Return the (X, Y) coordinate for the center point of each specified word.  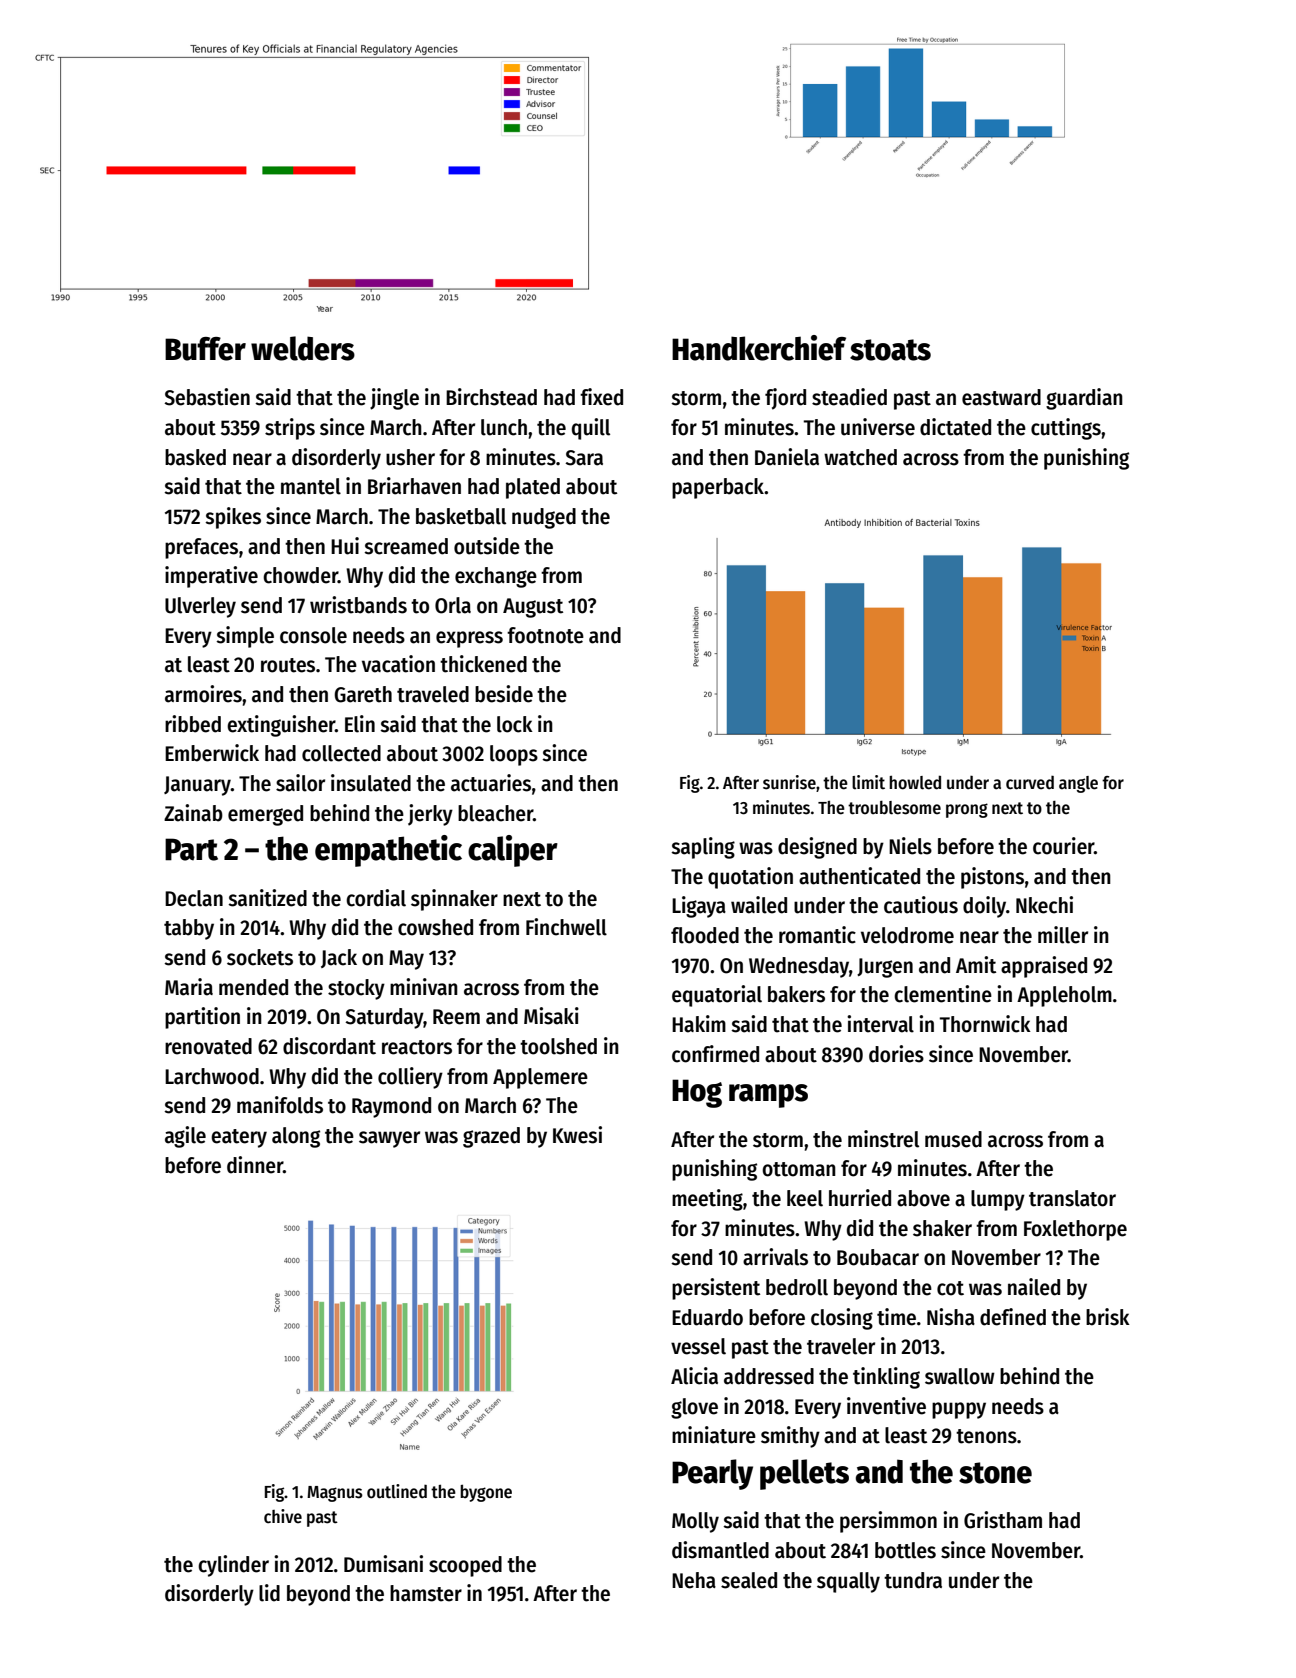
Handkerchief (759, 348)
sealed (749, 1580)
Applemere (540, 1078)
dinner (255, 1165)
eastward (1001, 397)
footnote (545, 635)
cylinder (233, 1566)
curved (1030, 782)
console (313, 635)
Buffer (205, 349)
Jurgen (885, 968)
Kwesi (577, 1135)
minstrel (883, 1139)
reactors (417, 1047)
